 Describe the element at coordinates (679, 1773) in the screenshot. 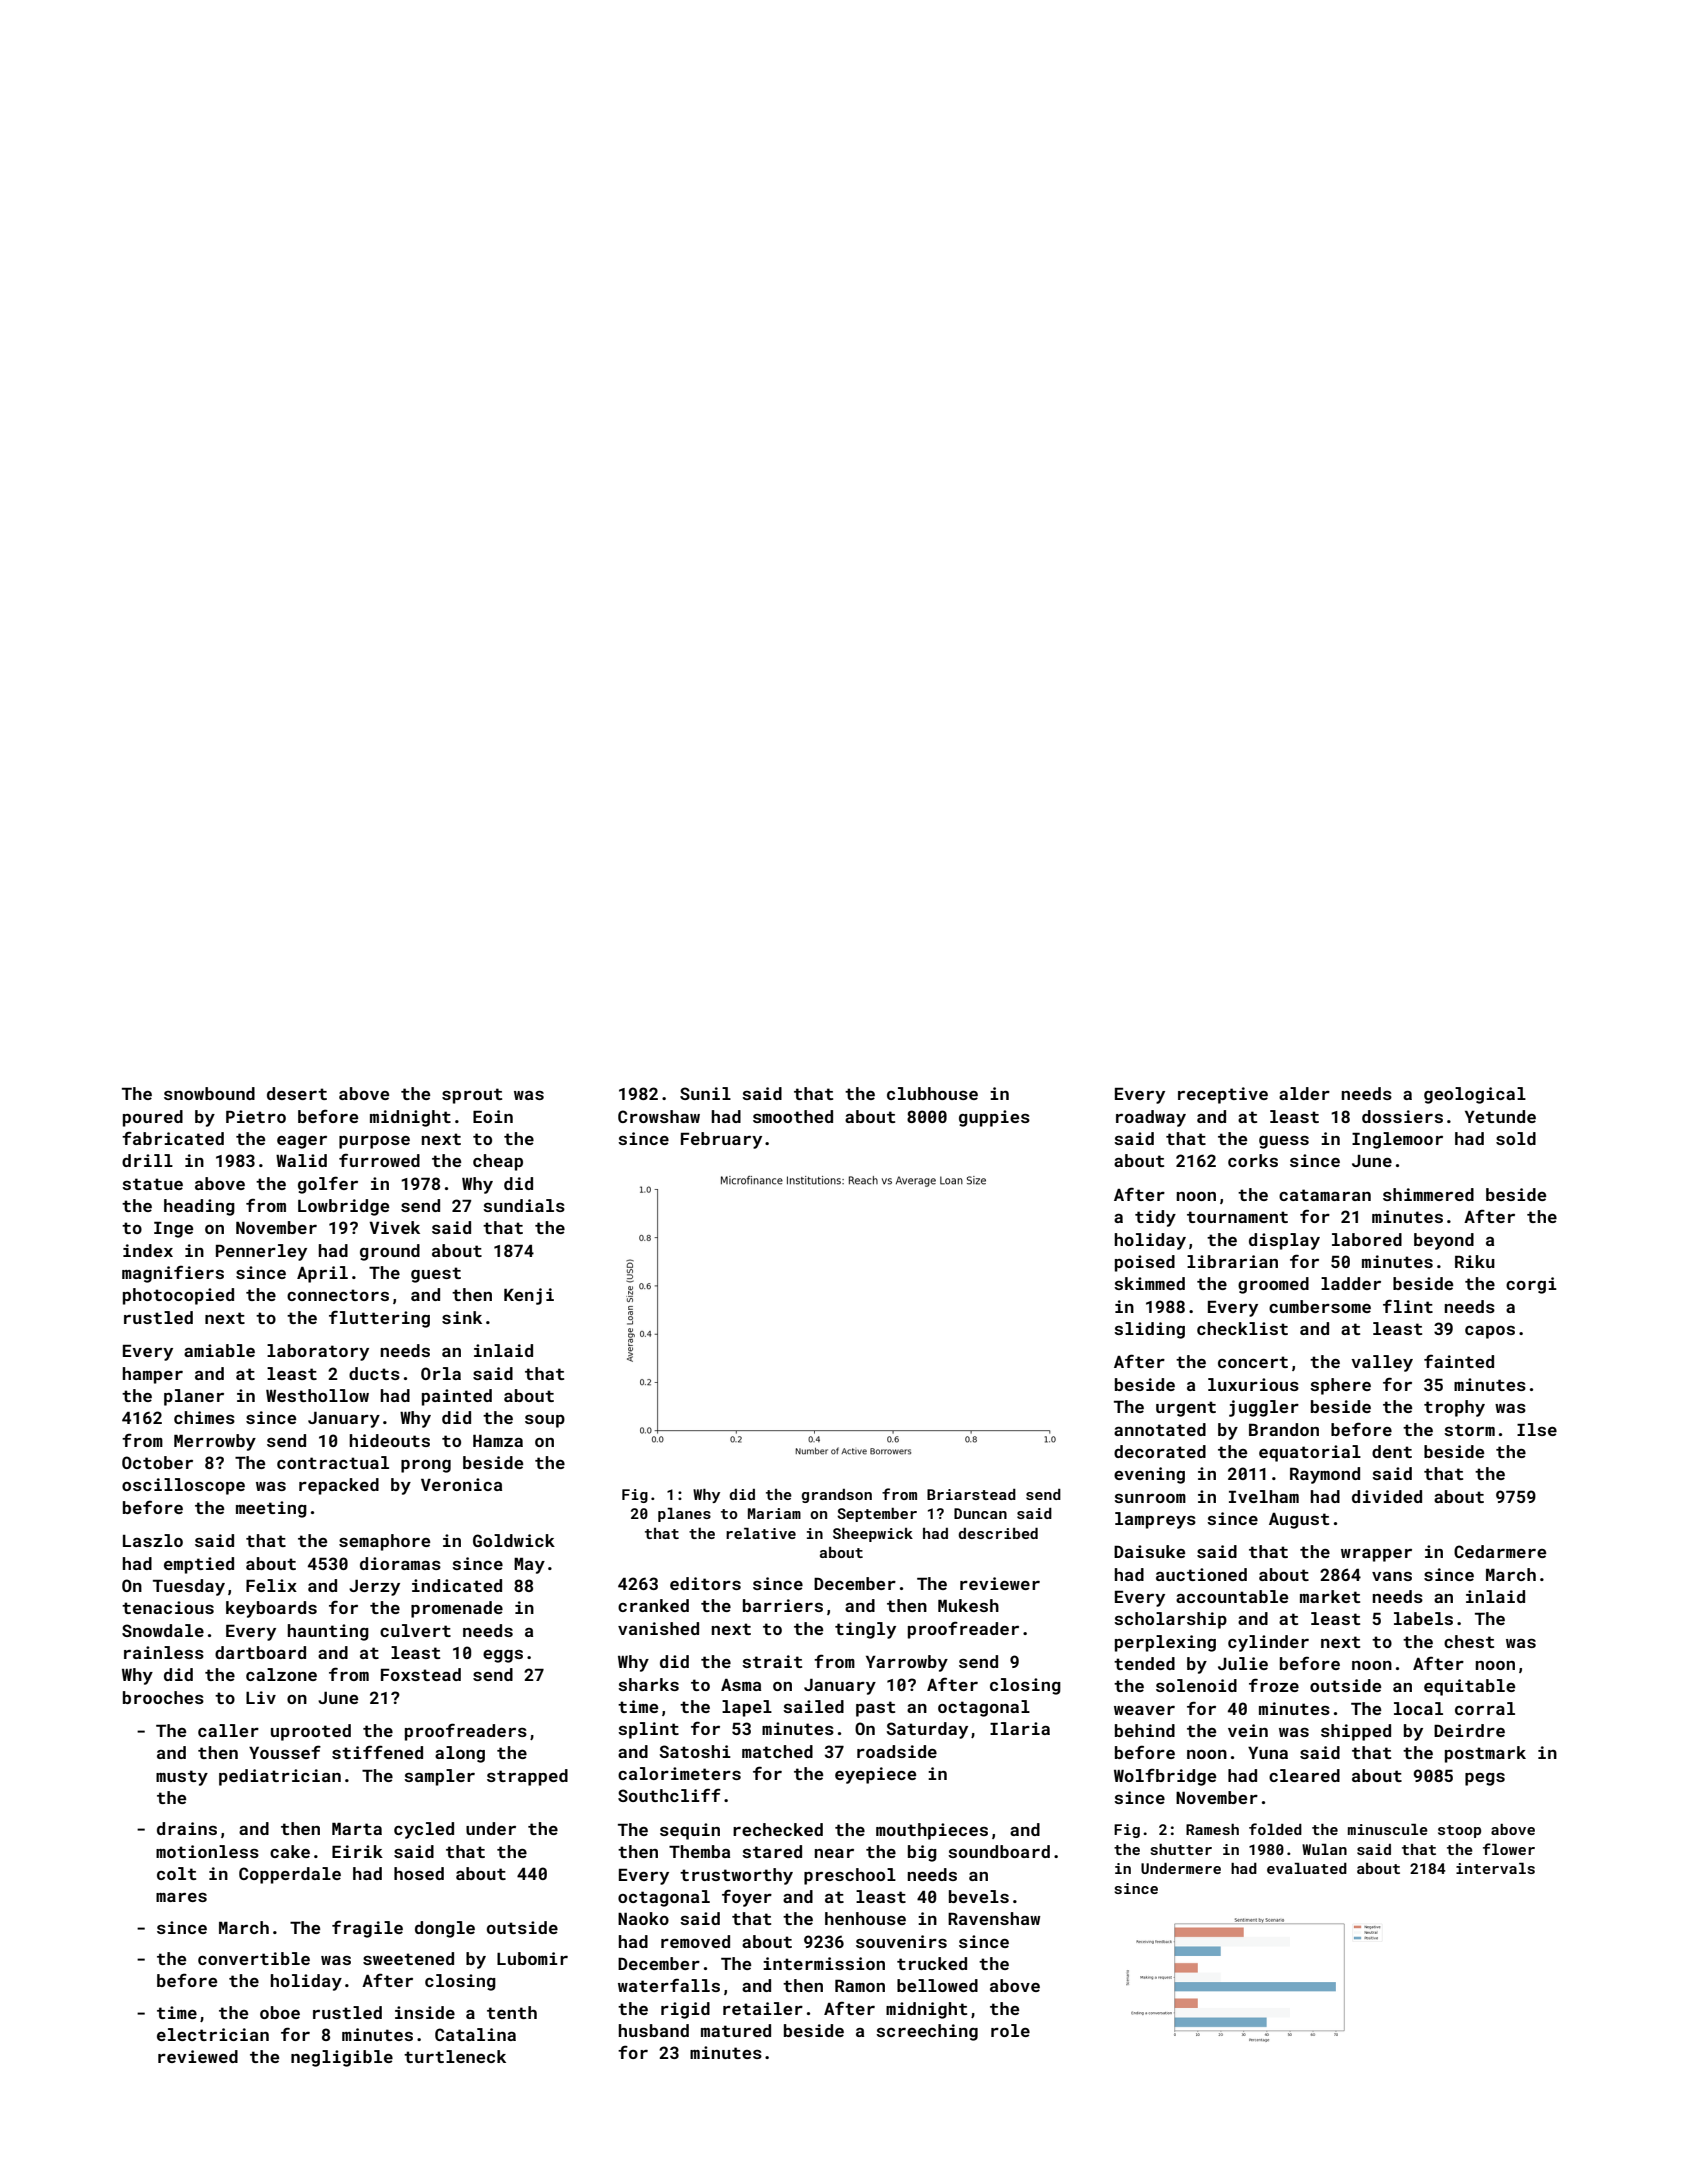

I see `calorimeters` at that location.
